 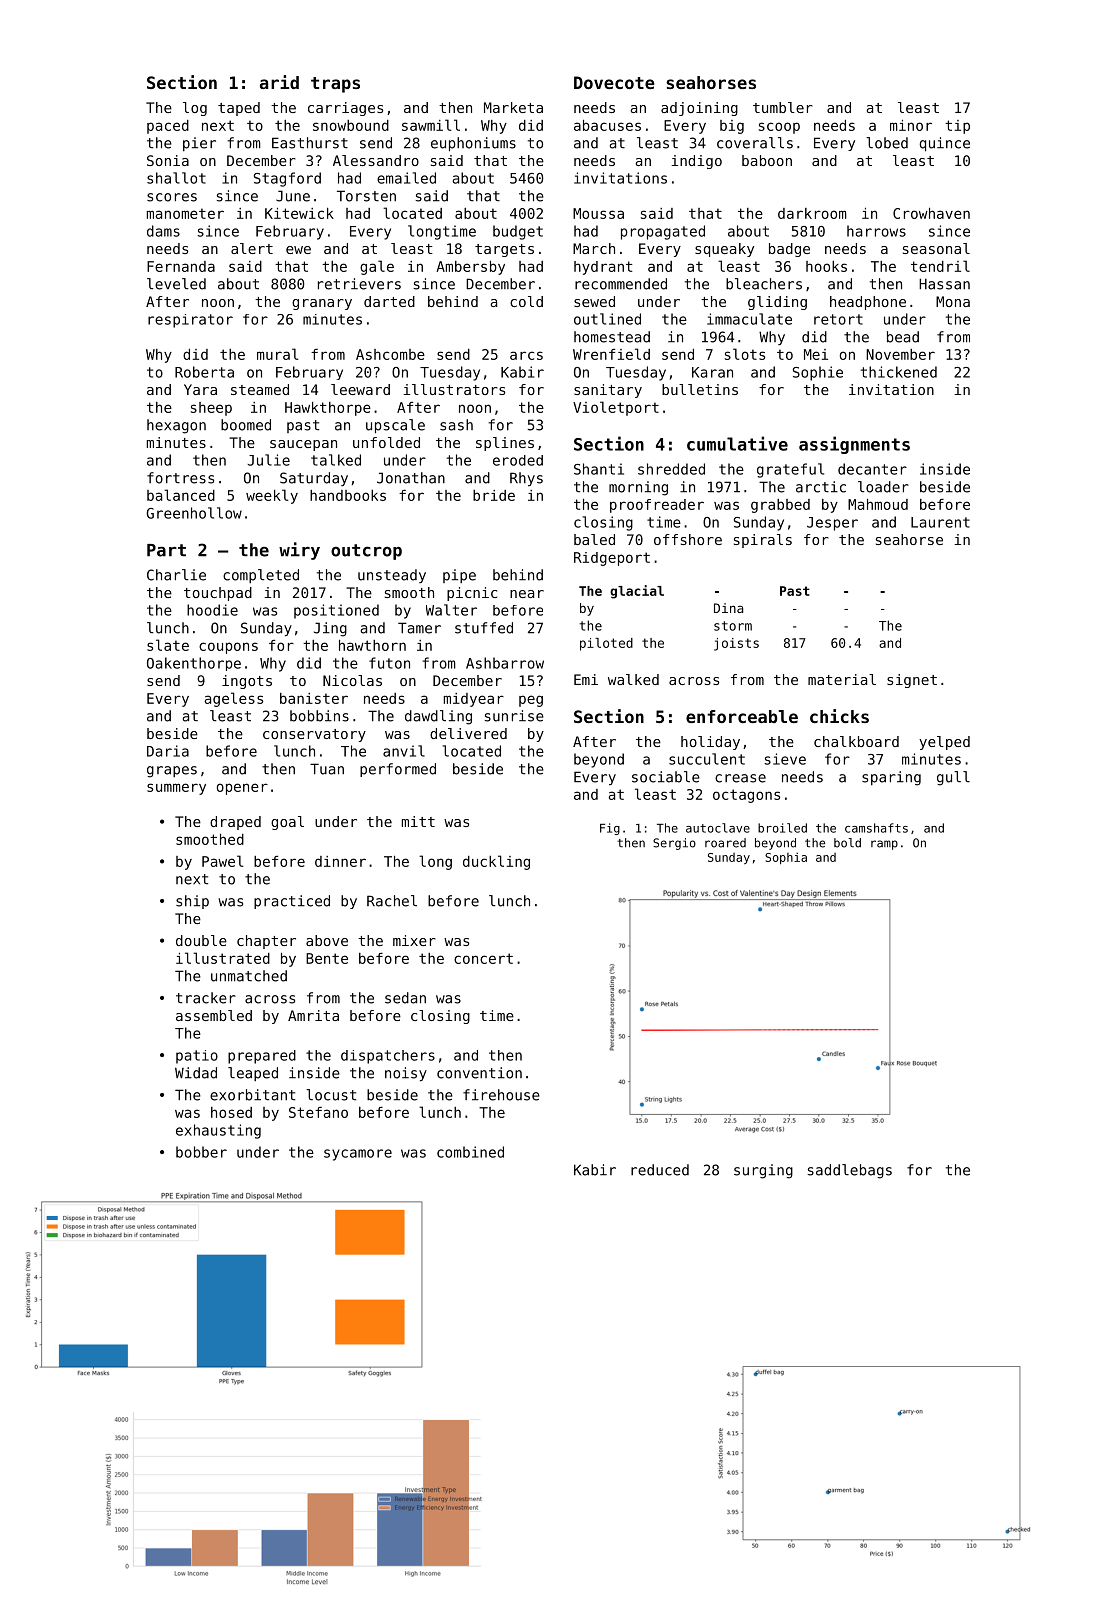 What do you see at coordinates (887, 143) in the screenshot?
I see `lobed` at bounding box center [887, 143].
